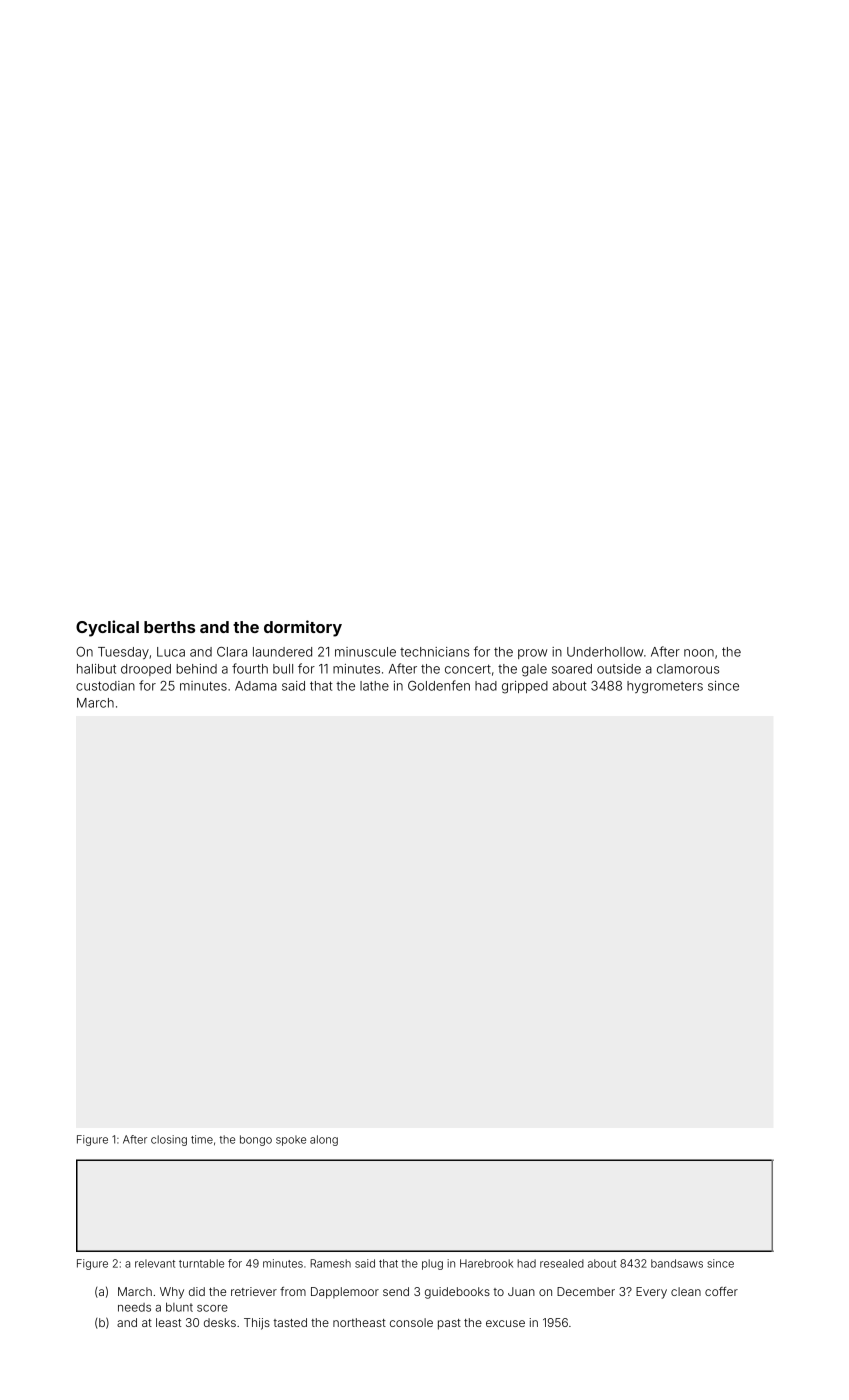 The width and height of the screenshot is (849, 1400). I want to click on along, so click(324, 1140).
